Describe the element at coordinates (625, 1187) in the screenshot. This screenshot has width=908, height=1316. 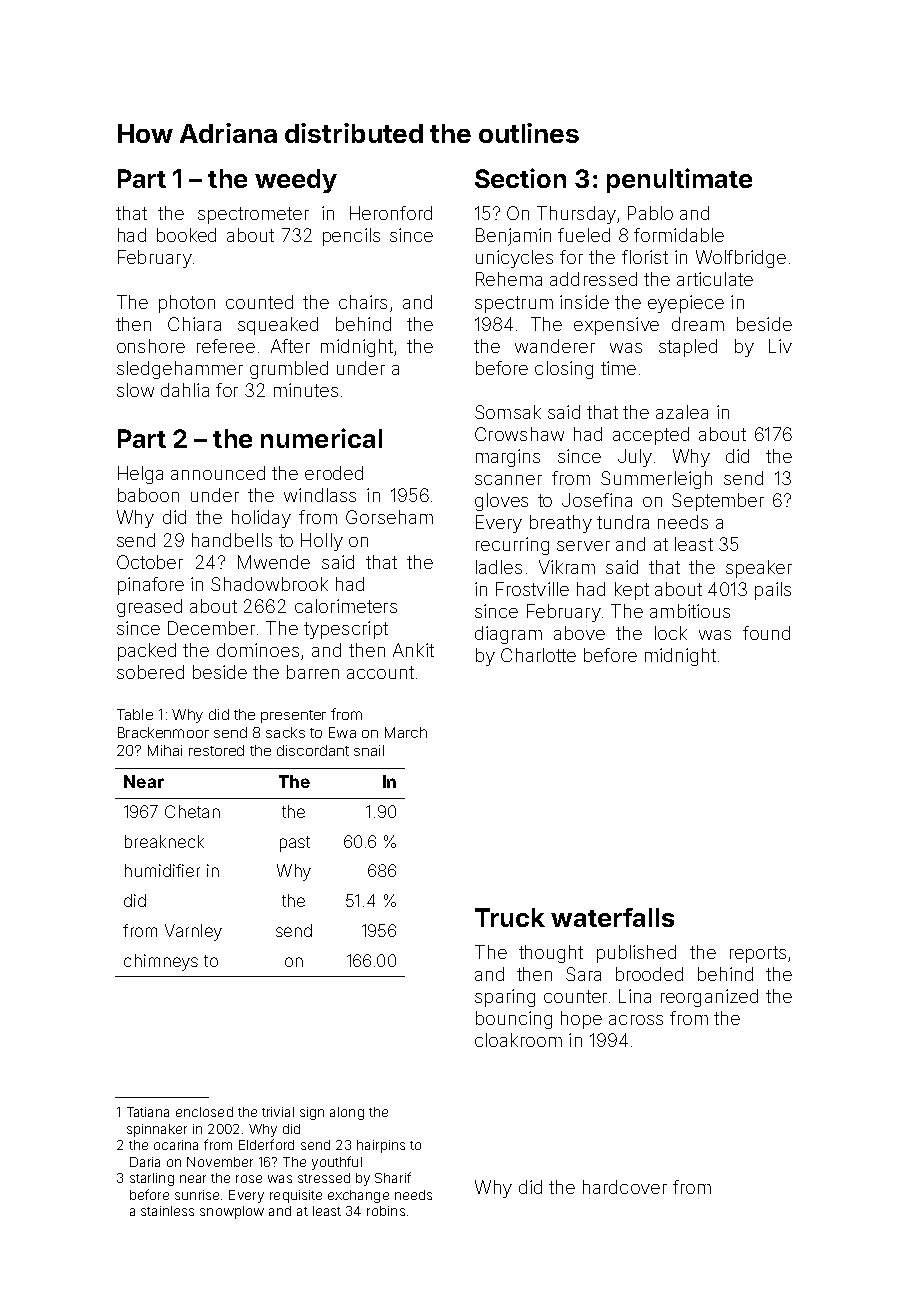
I see `hardcover` at that location.
